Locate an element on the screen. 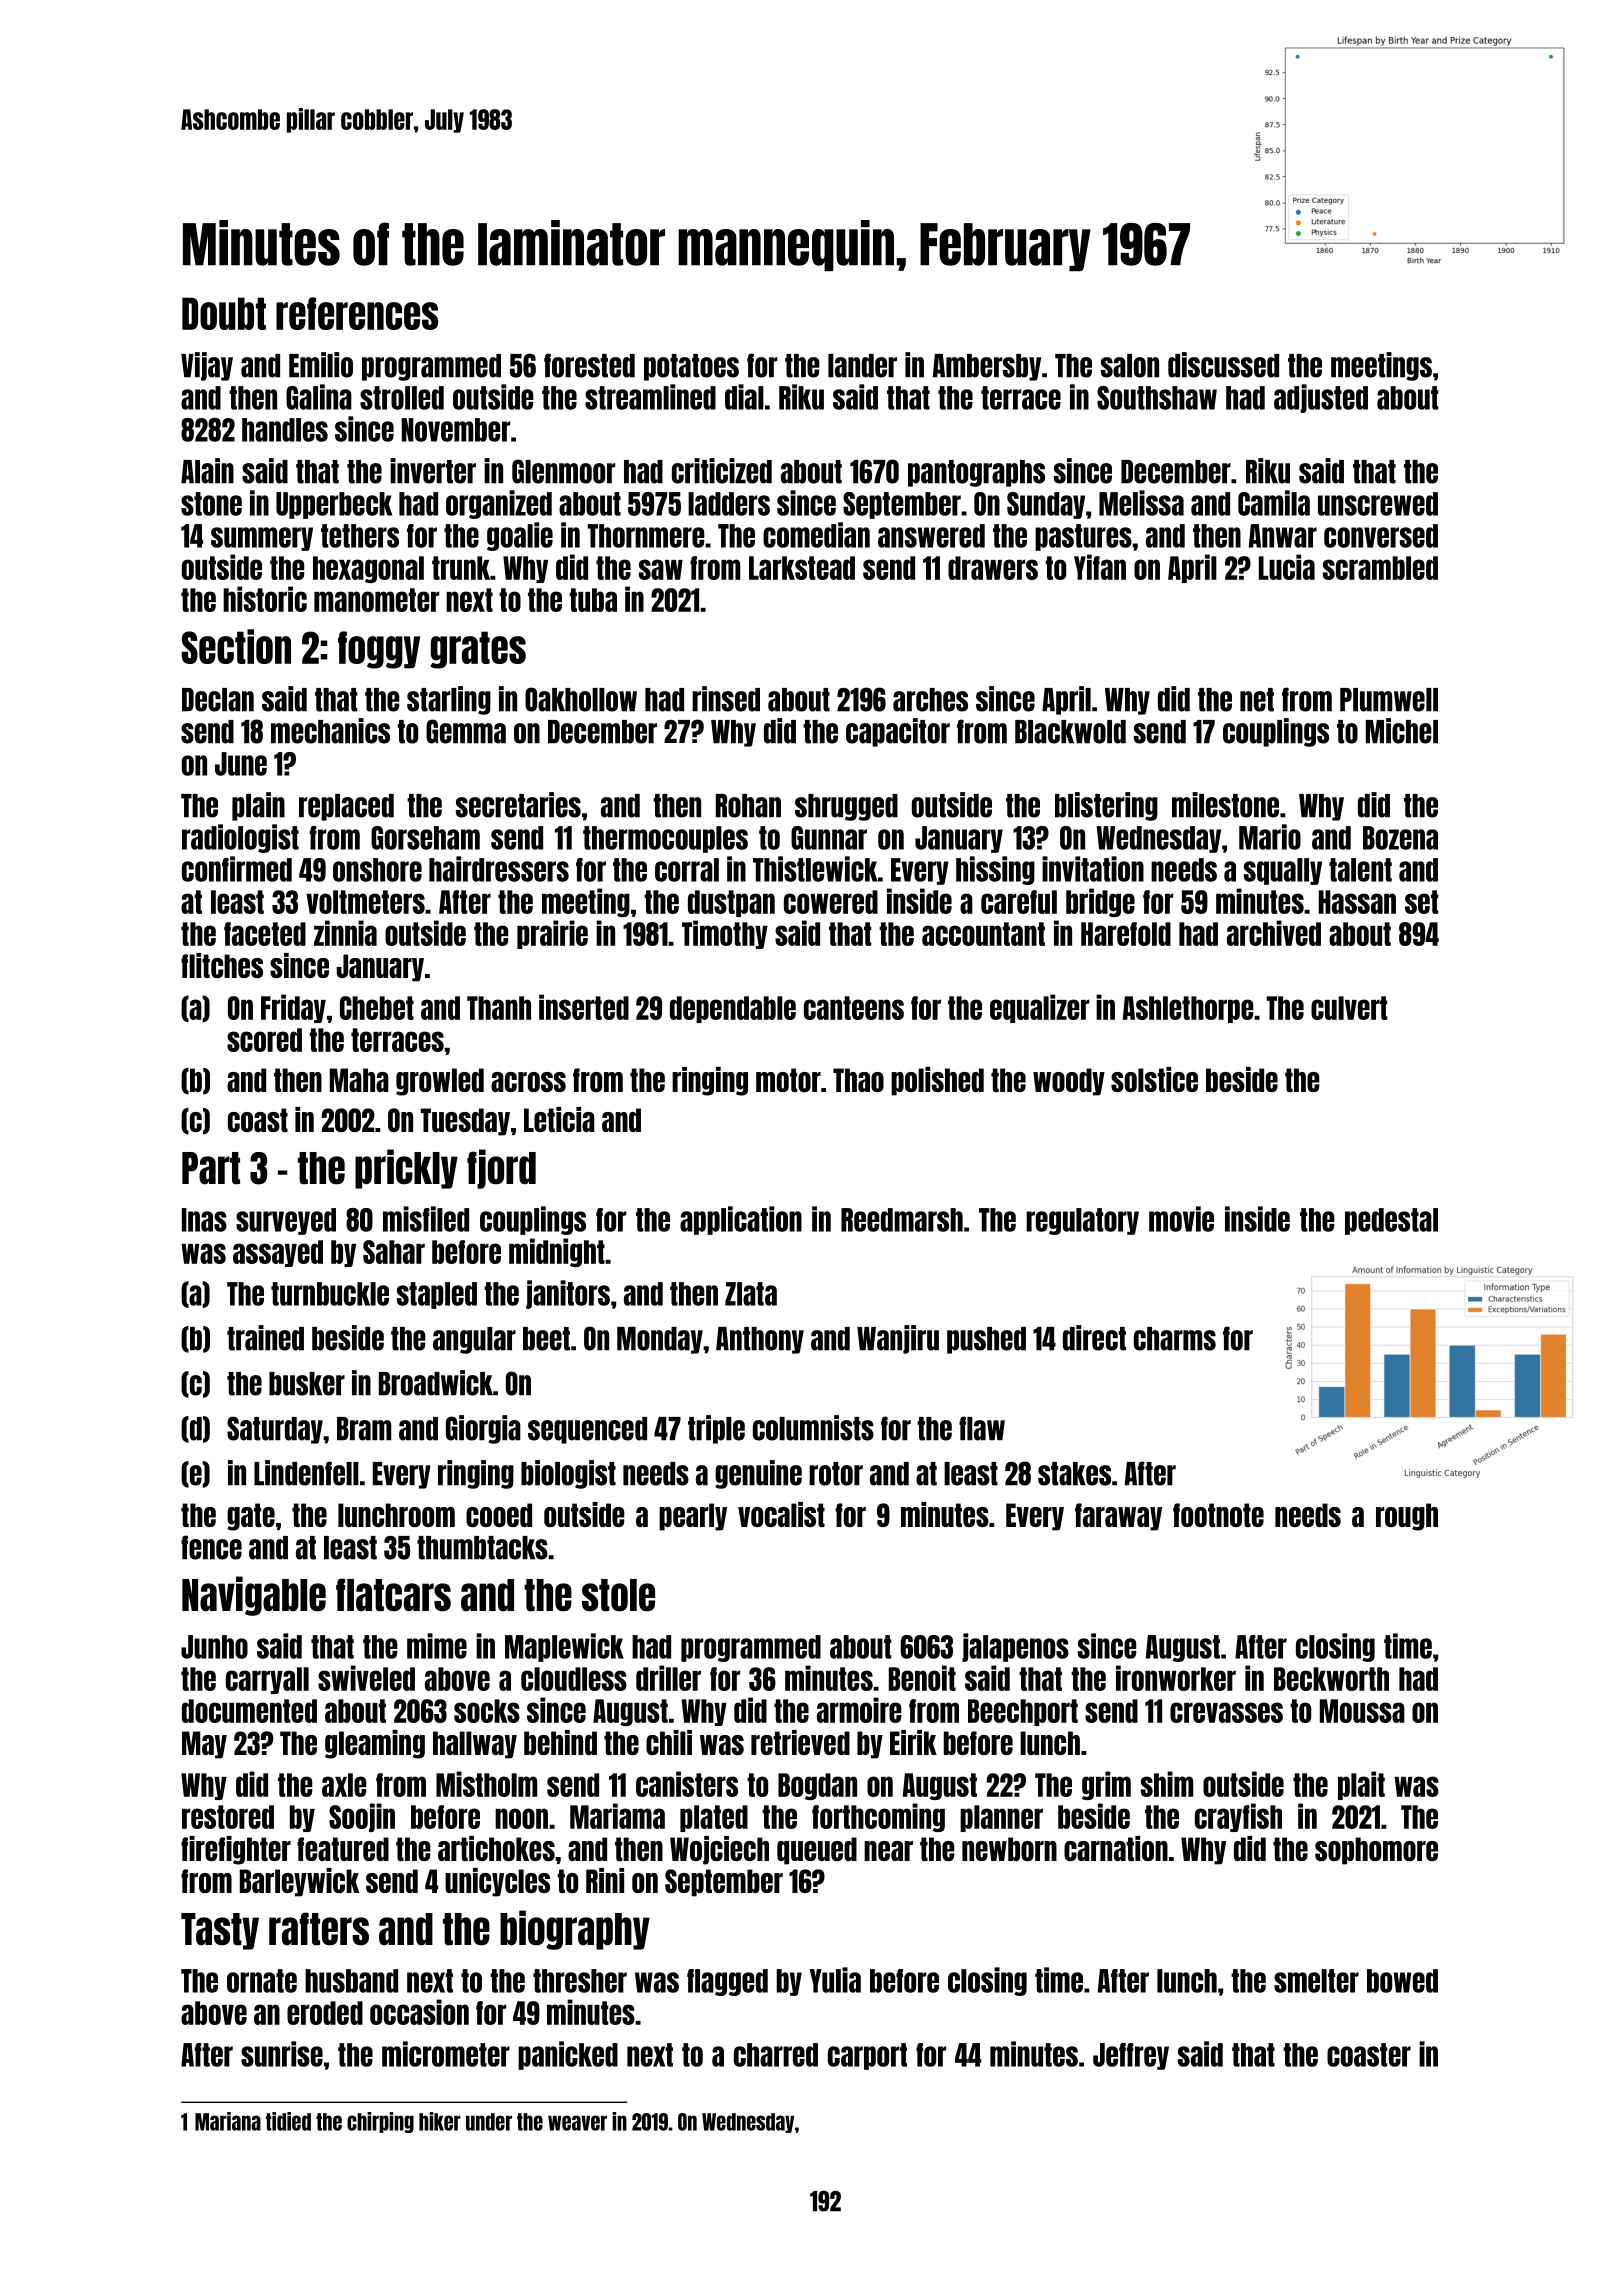 The image size is (1620, 2292). discussed is located at coordinates (1223, 365).
